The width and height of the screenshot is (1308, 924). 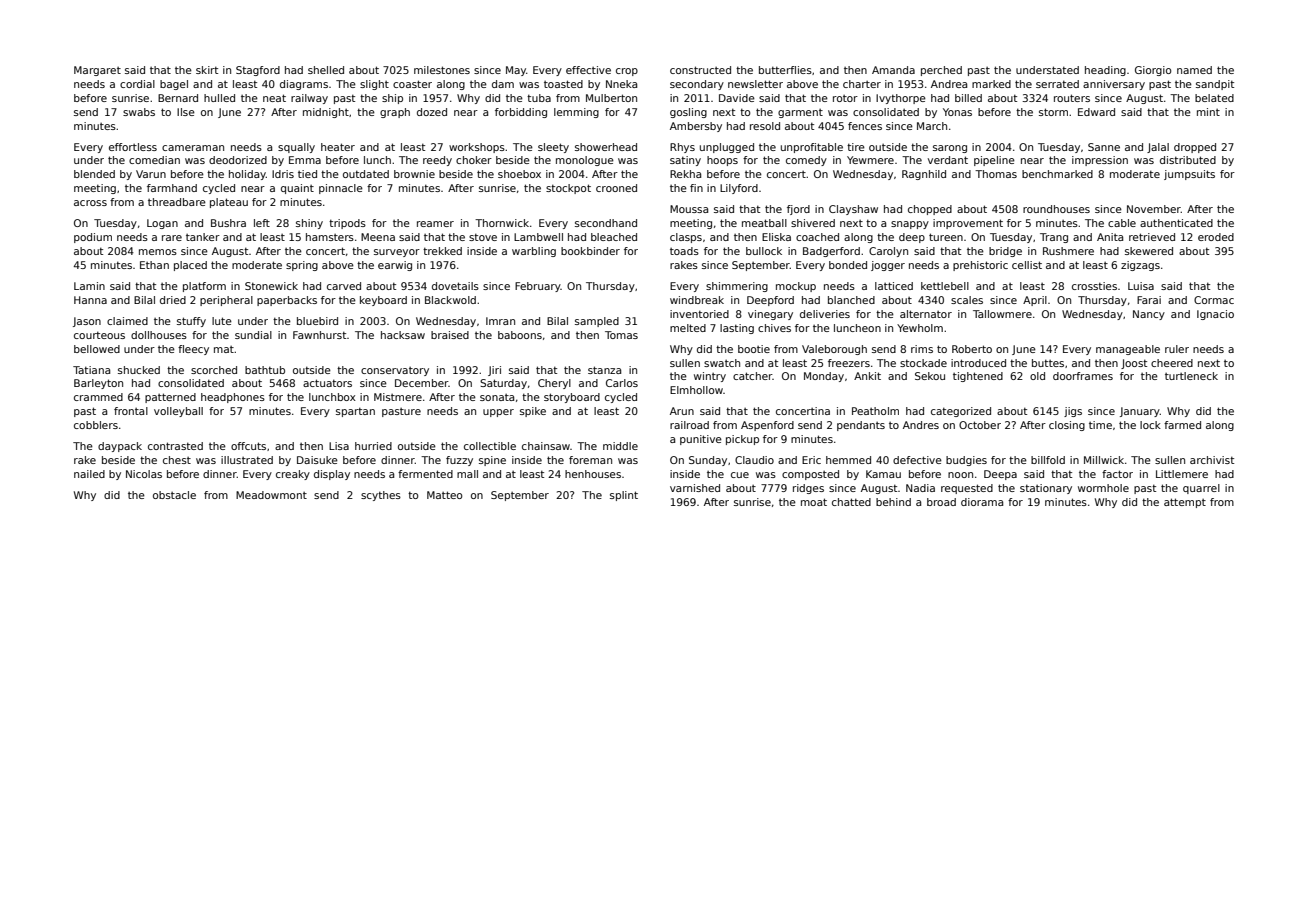 I want to click on effective, so click(x=588, y=70).
